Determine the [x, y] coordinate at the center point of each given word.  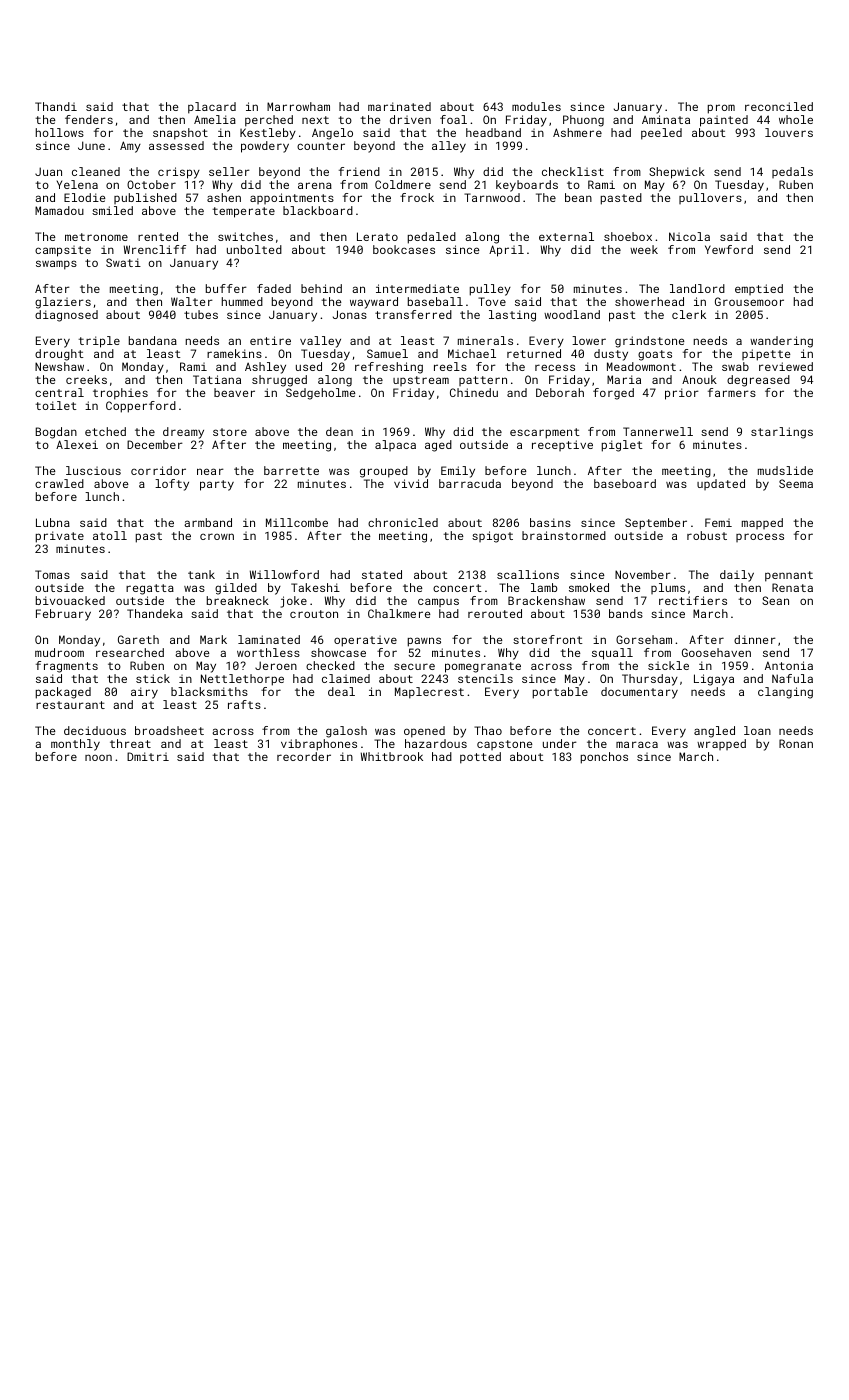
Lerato [377, 236]
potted [480, 758]
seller [229, 171]
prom [721, 109]
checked [330, 665]
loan [757, 730]
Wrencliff [155, 249]
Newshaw [59, 366]
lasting [512, 316]
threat [130, 743]
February [63, 615]
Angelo [332, 134]
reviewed [786, 366]
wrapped [721, 744]
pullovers [710, 198]
